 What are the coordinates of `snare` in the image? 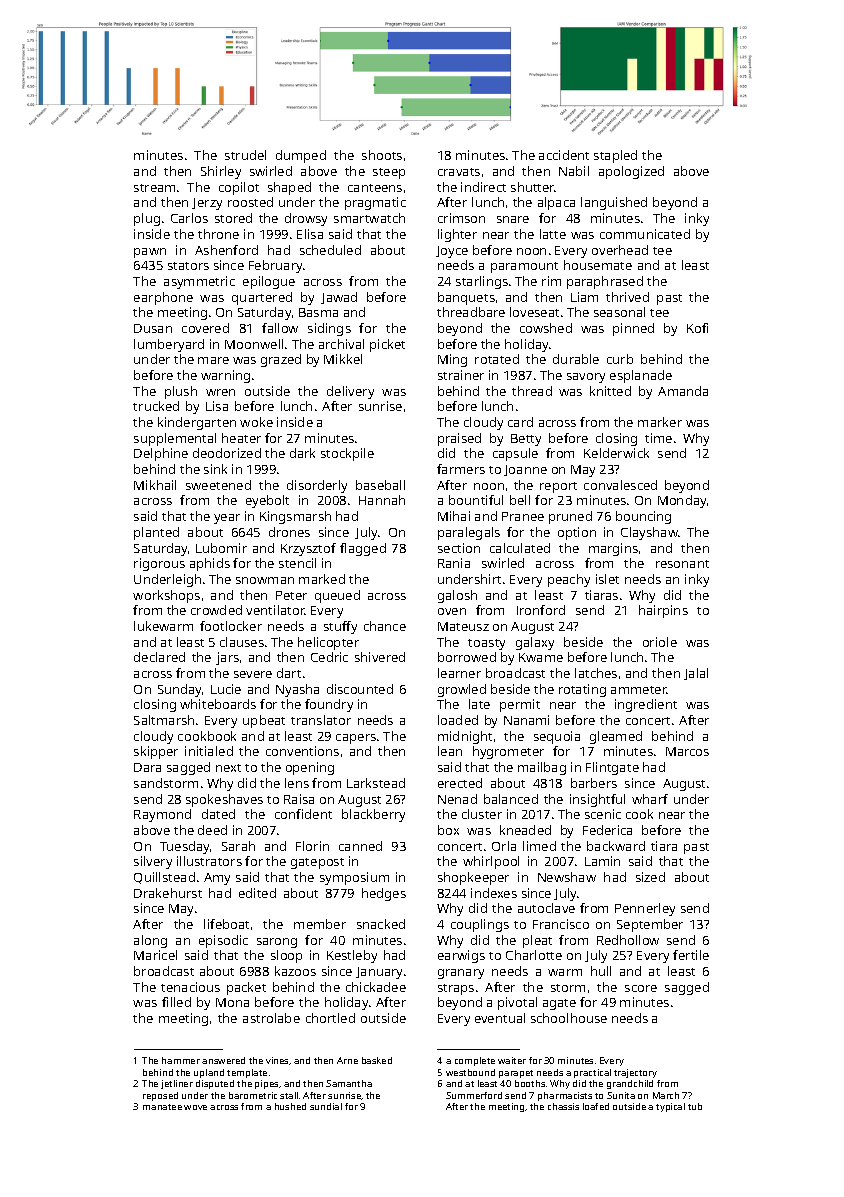 It's located at (513, 219).
